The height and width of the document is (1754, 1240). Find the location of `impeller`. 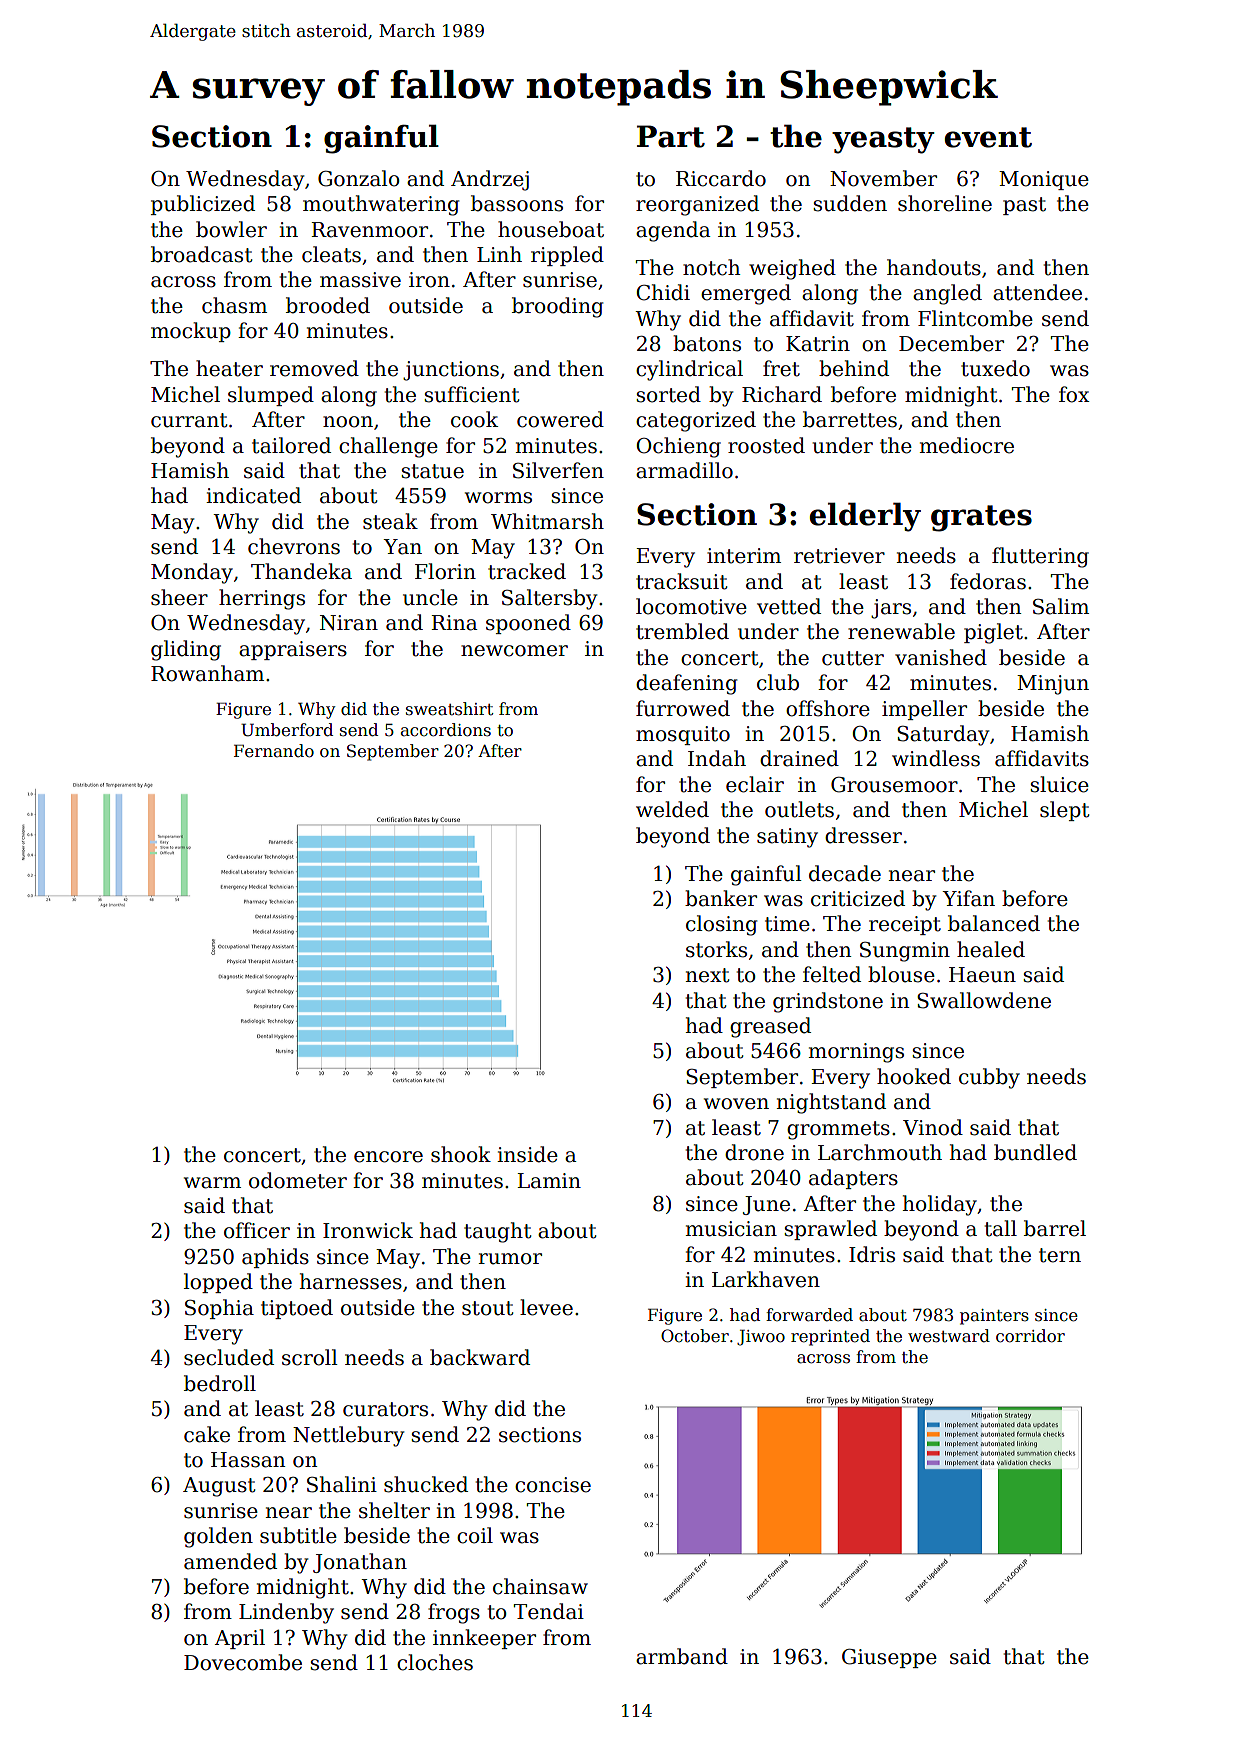

impeller is located at coordinates (924, 710).
